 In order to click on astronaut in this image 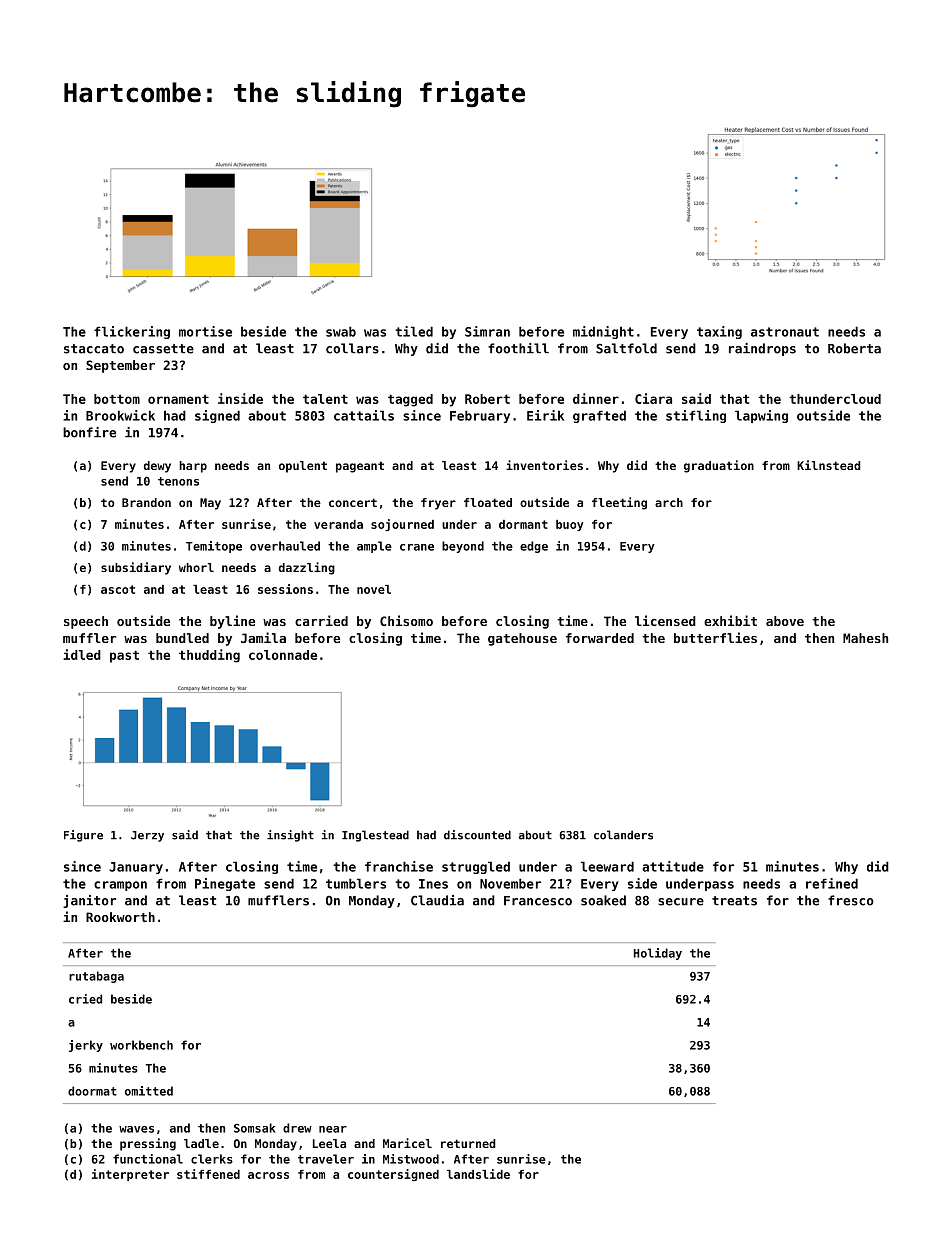, I will do `click(785, 332)`.
